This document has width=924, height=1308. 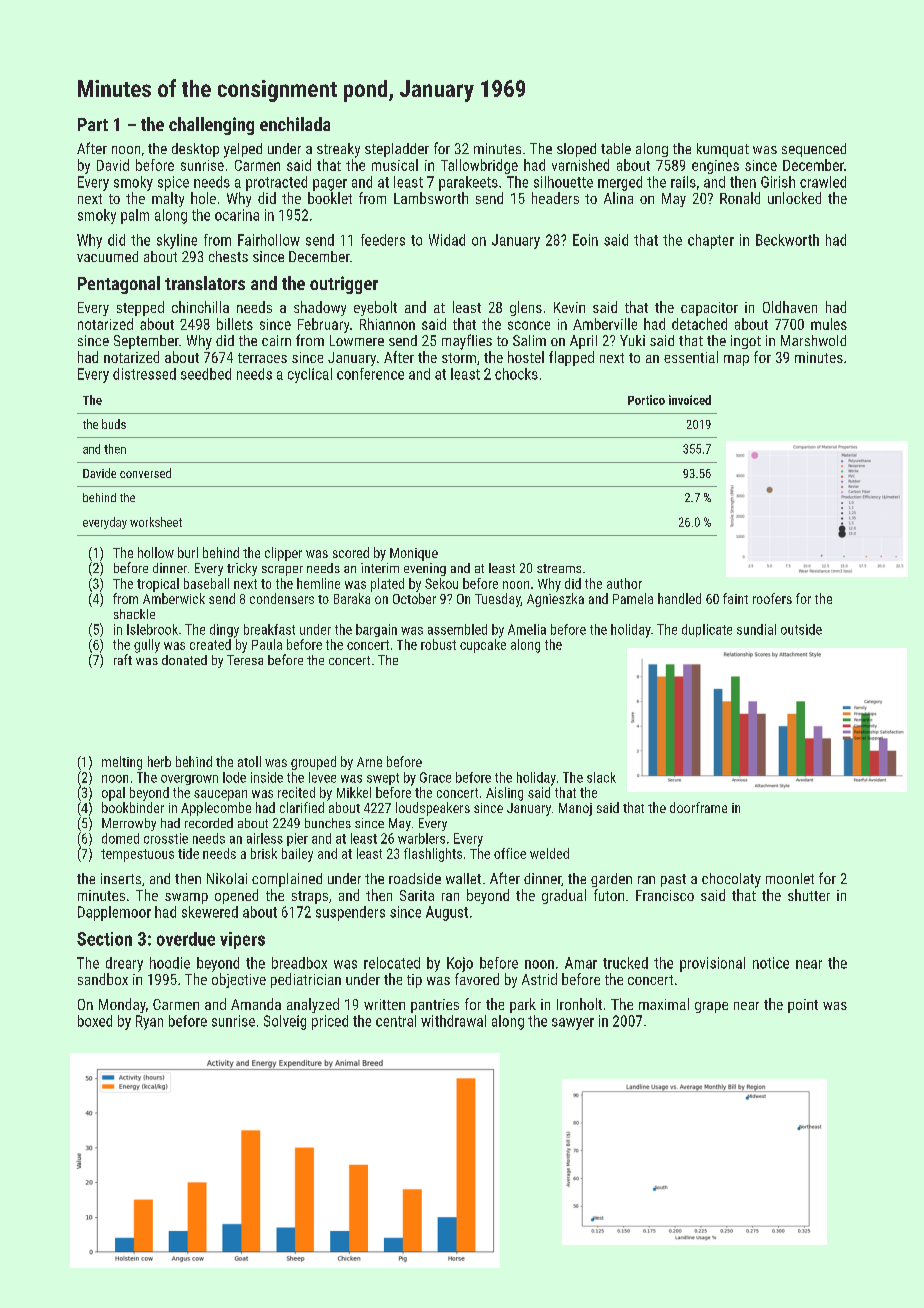 What do you see at coordinates (823, 182) in the document?
I see `crawled` at bounding box center [823, 182].
